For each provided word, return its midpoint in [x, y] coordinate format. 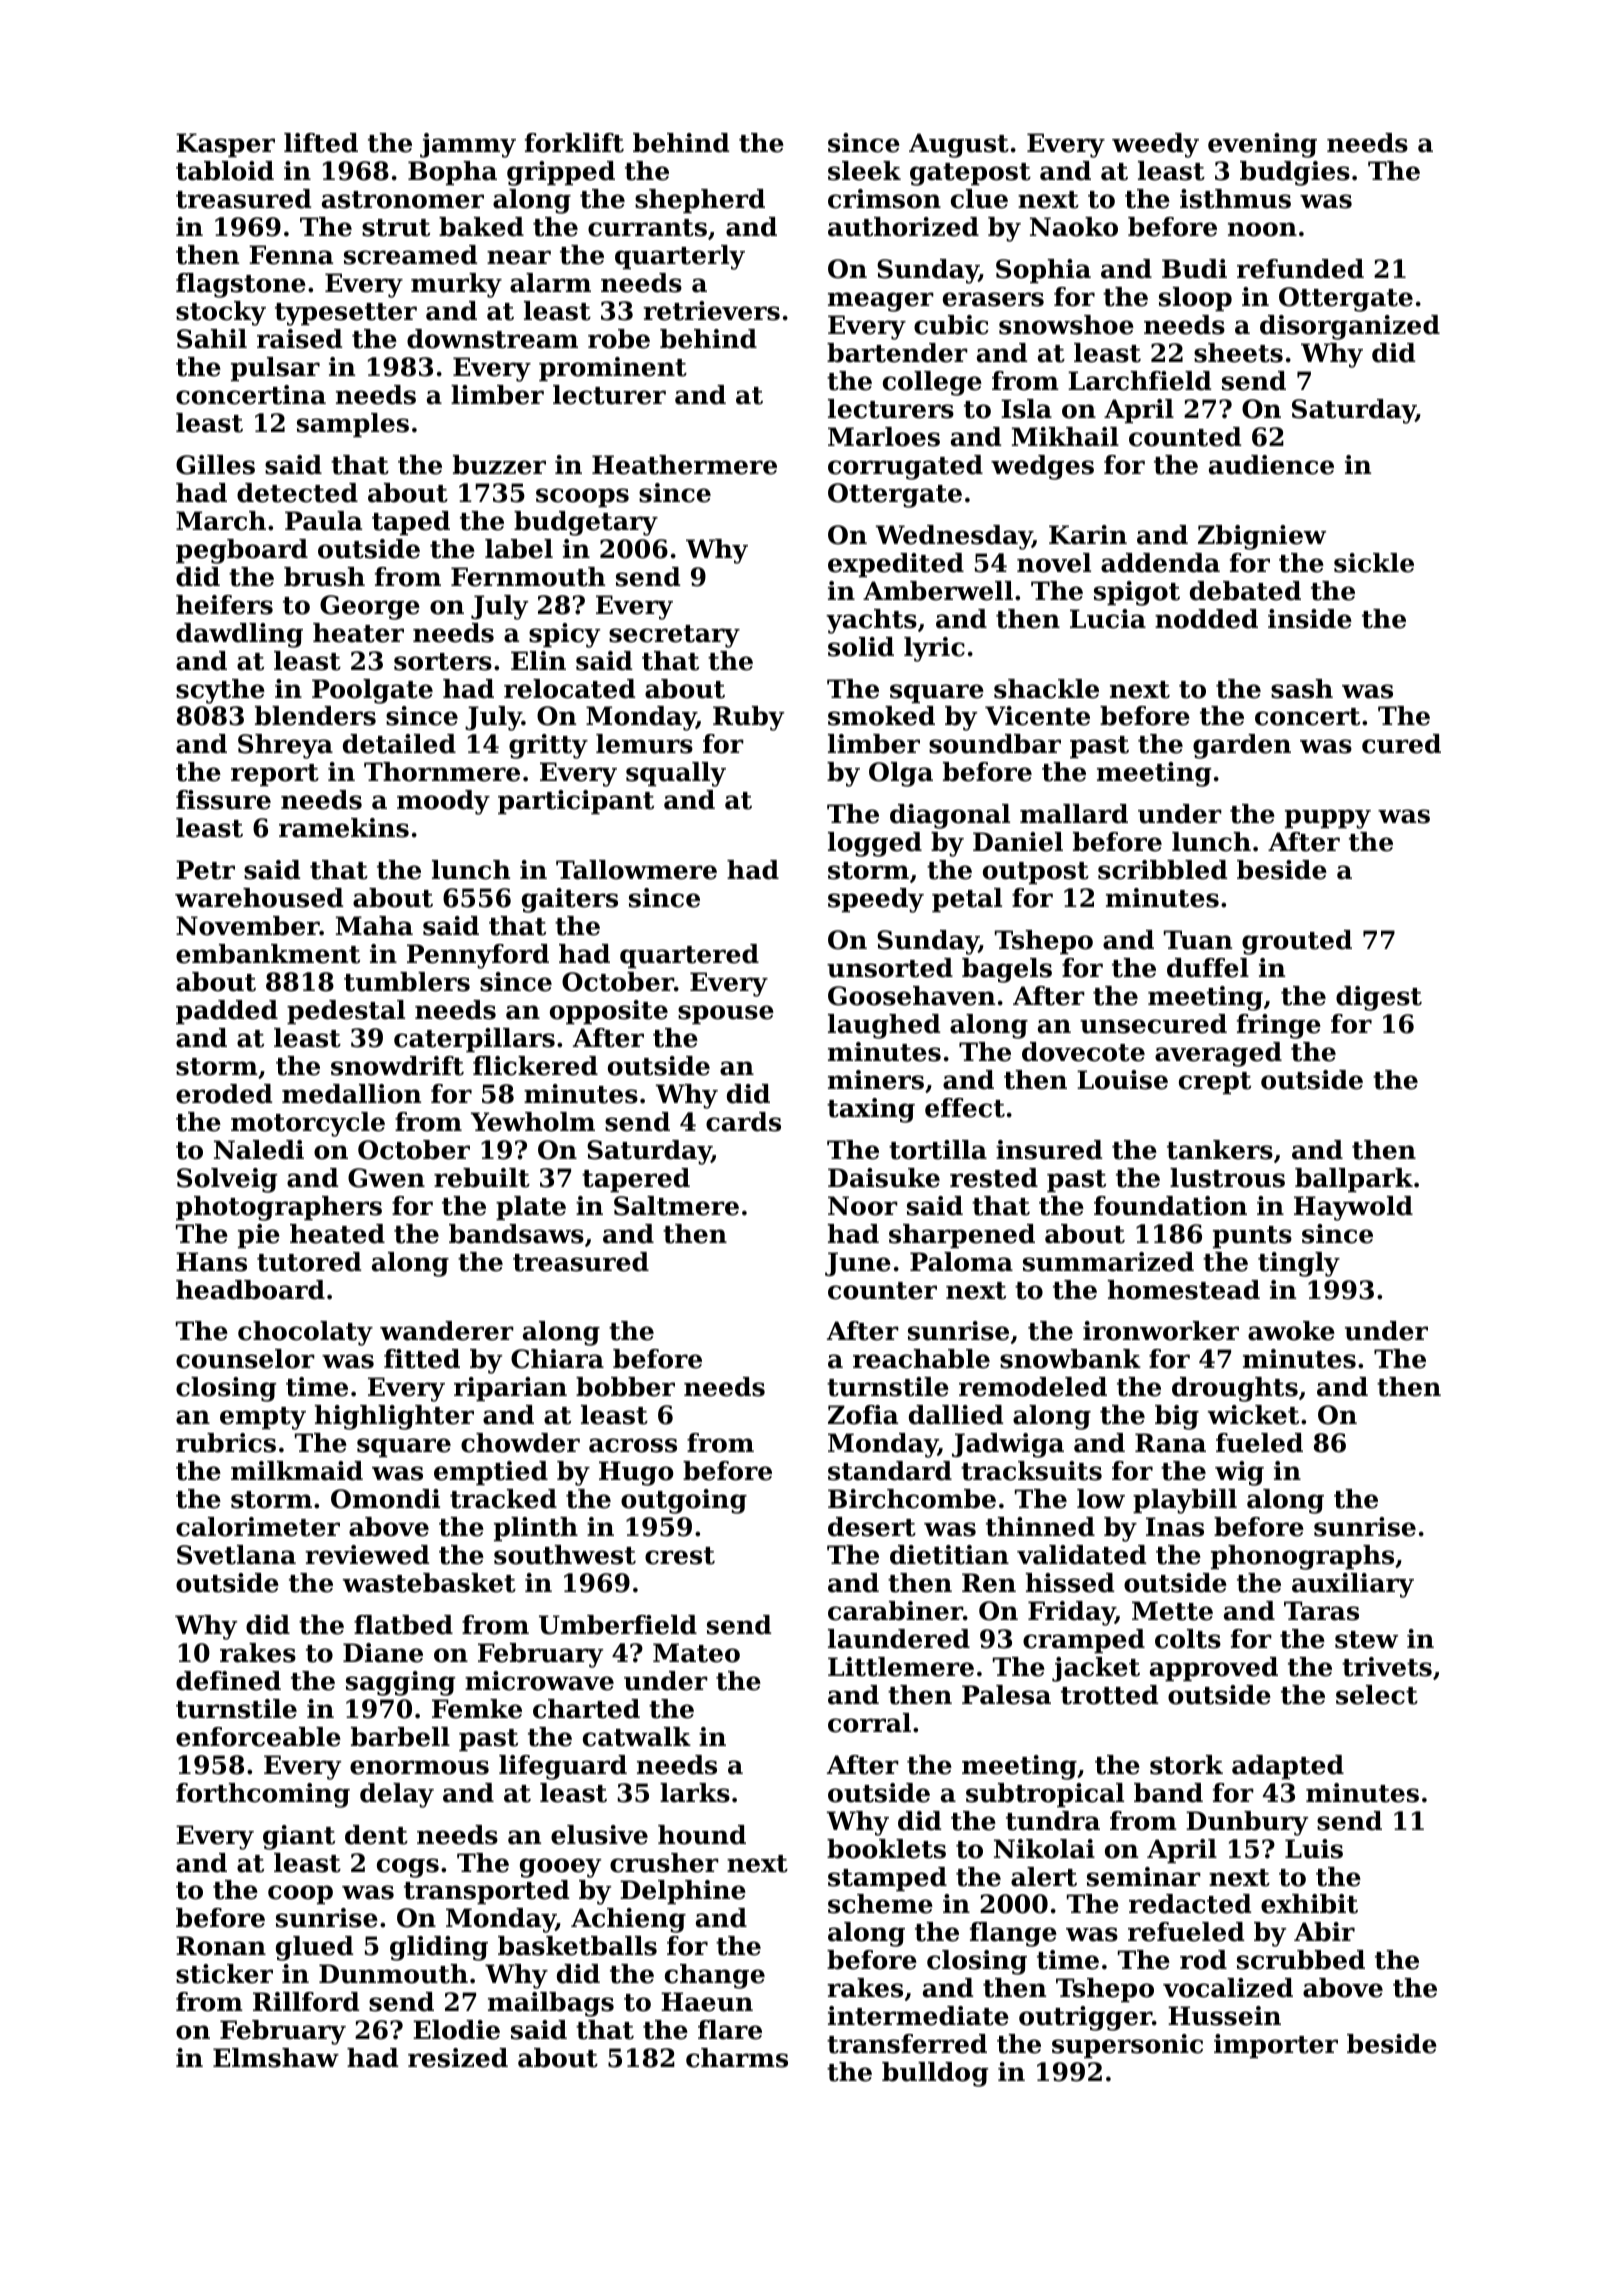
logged [875, 844]
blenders [315, 716]
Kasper [225, 145]
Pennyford [478, 956]
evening [1262, 145]
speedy [876, 900]
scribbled [1163, 870]
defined [228, 1681]
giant [299, 1837]
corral [869, 1723]
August [959, 145]
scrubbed [1301, 1960]
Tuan [1198, 940]
